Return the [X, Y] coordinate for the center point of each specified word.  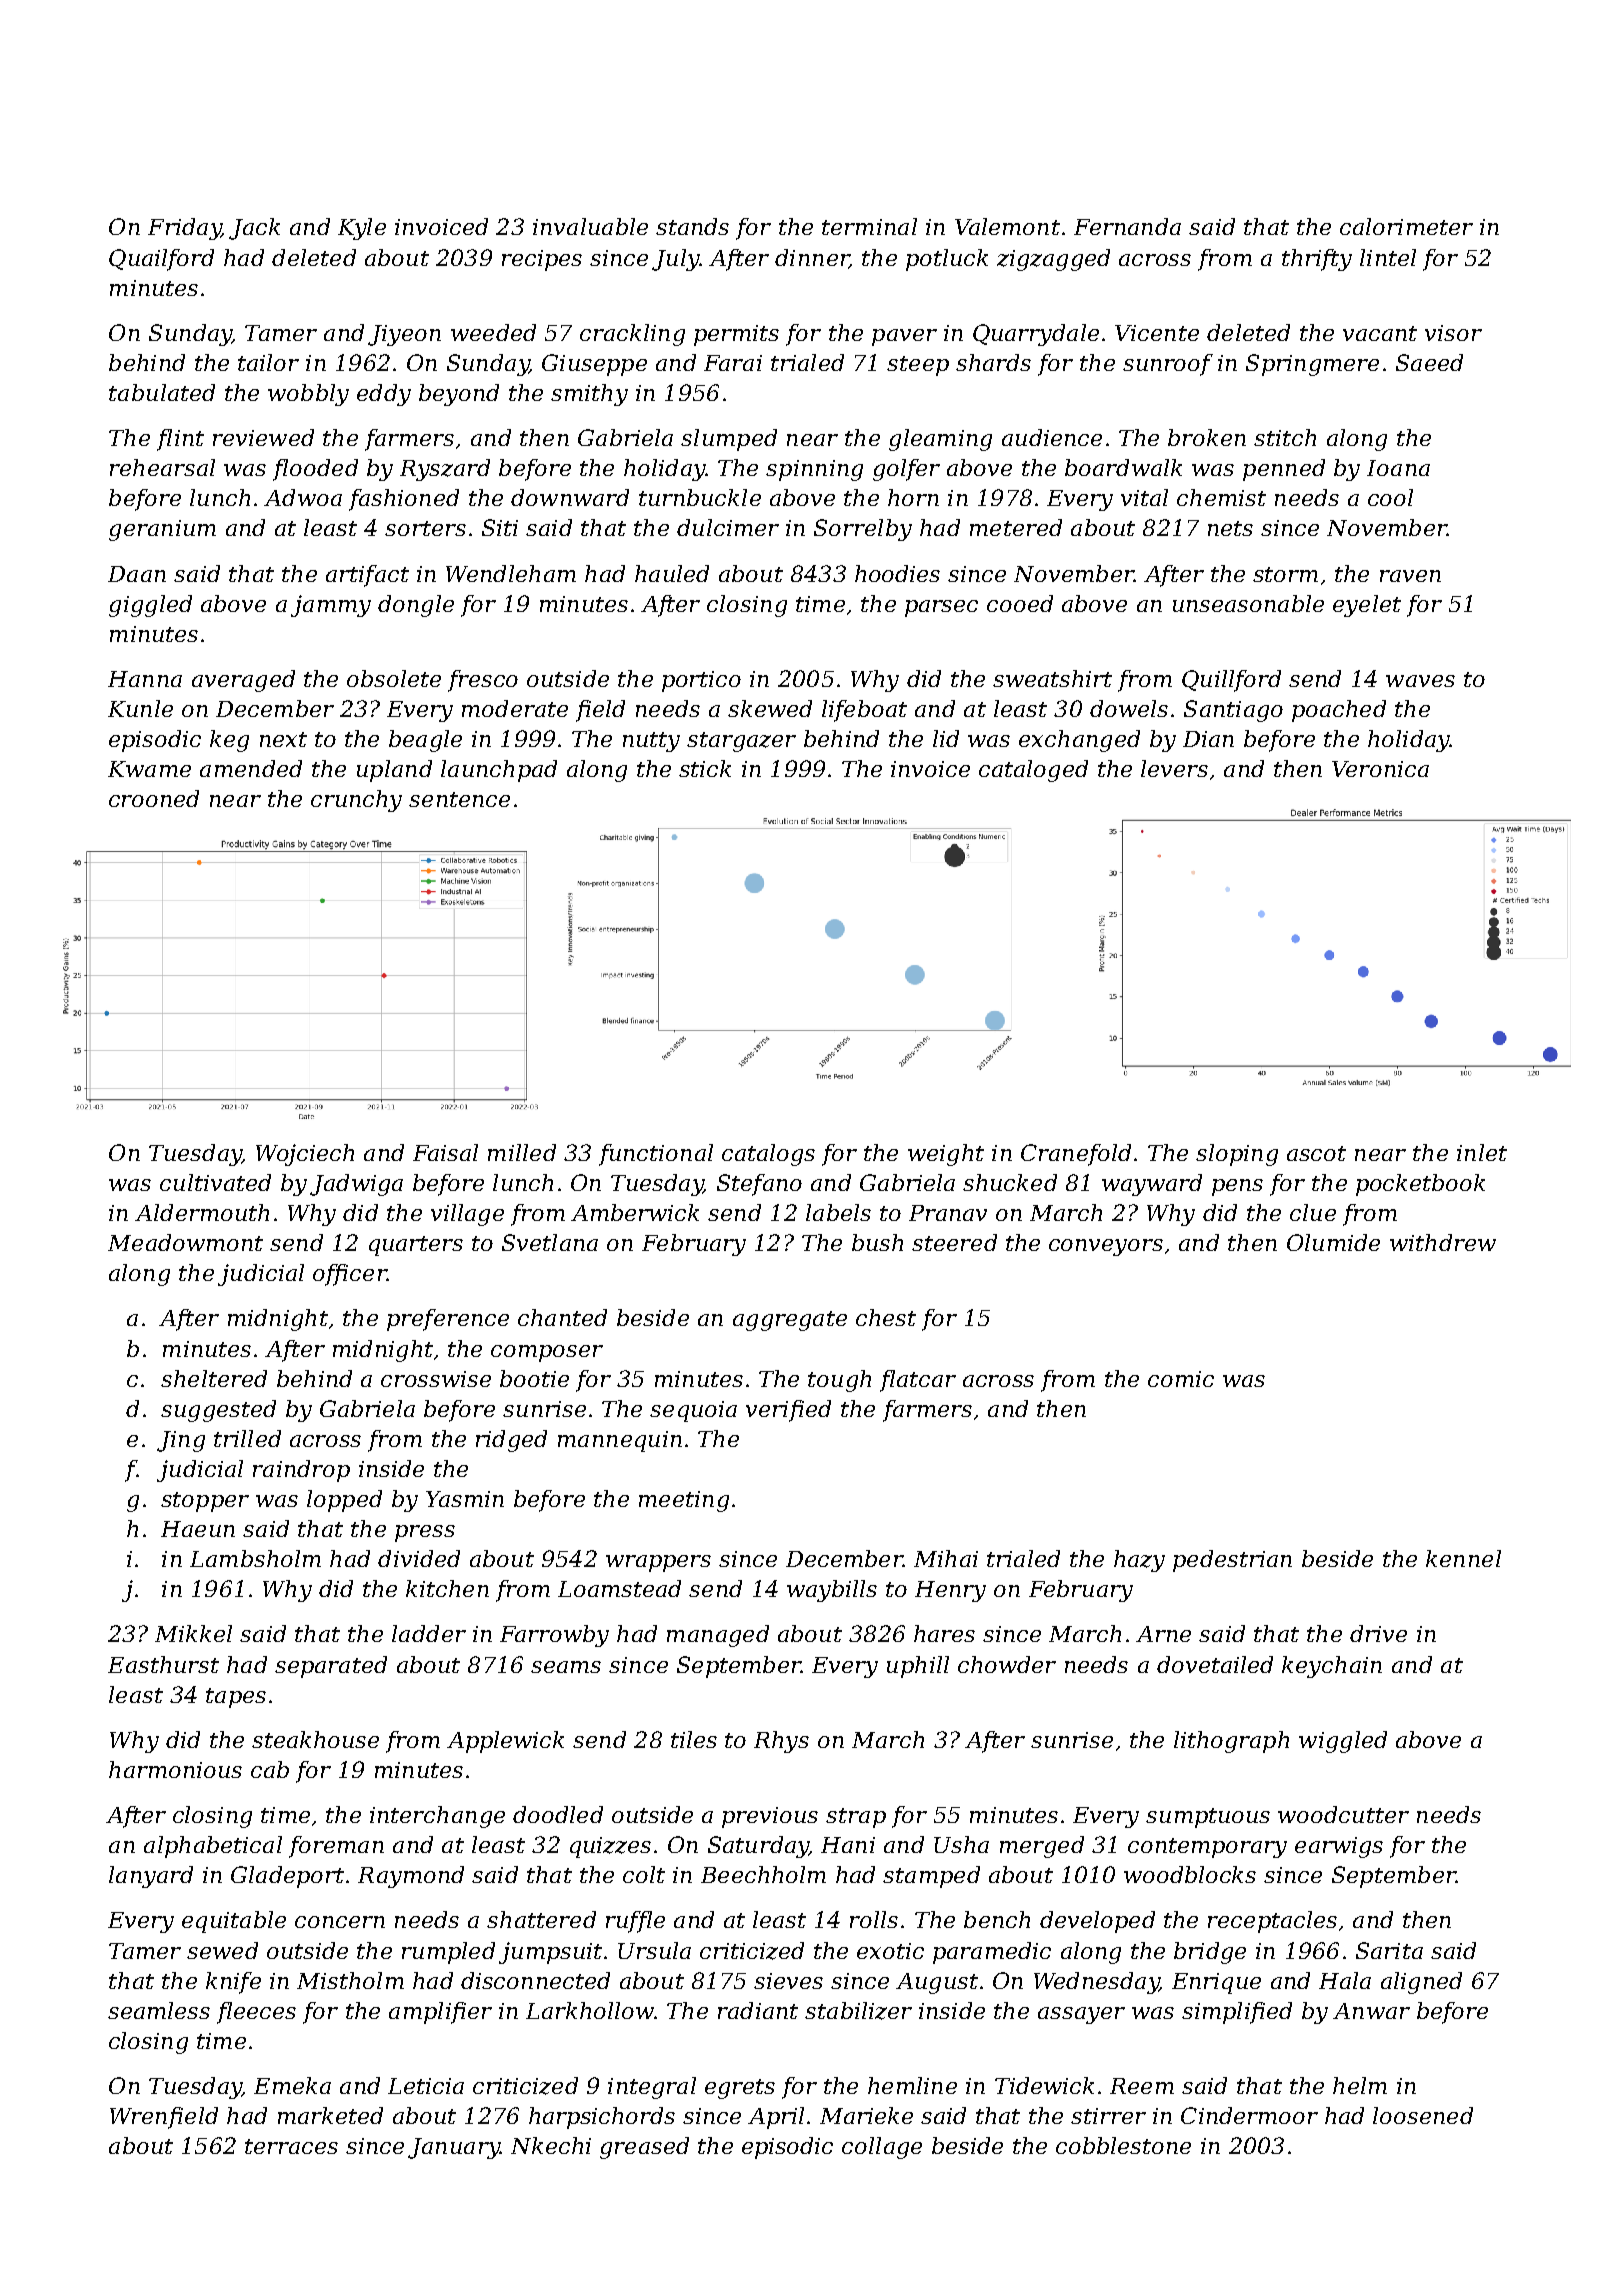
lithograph [1231, 1742]
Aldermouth [202, 1212]
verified [788, 1411]
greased [644, 2148]
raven [1410, 576]
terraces [291, 2146]
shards [993, 362]
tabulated [162, 392]
